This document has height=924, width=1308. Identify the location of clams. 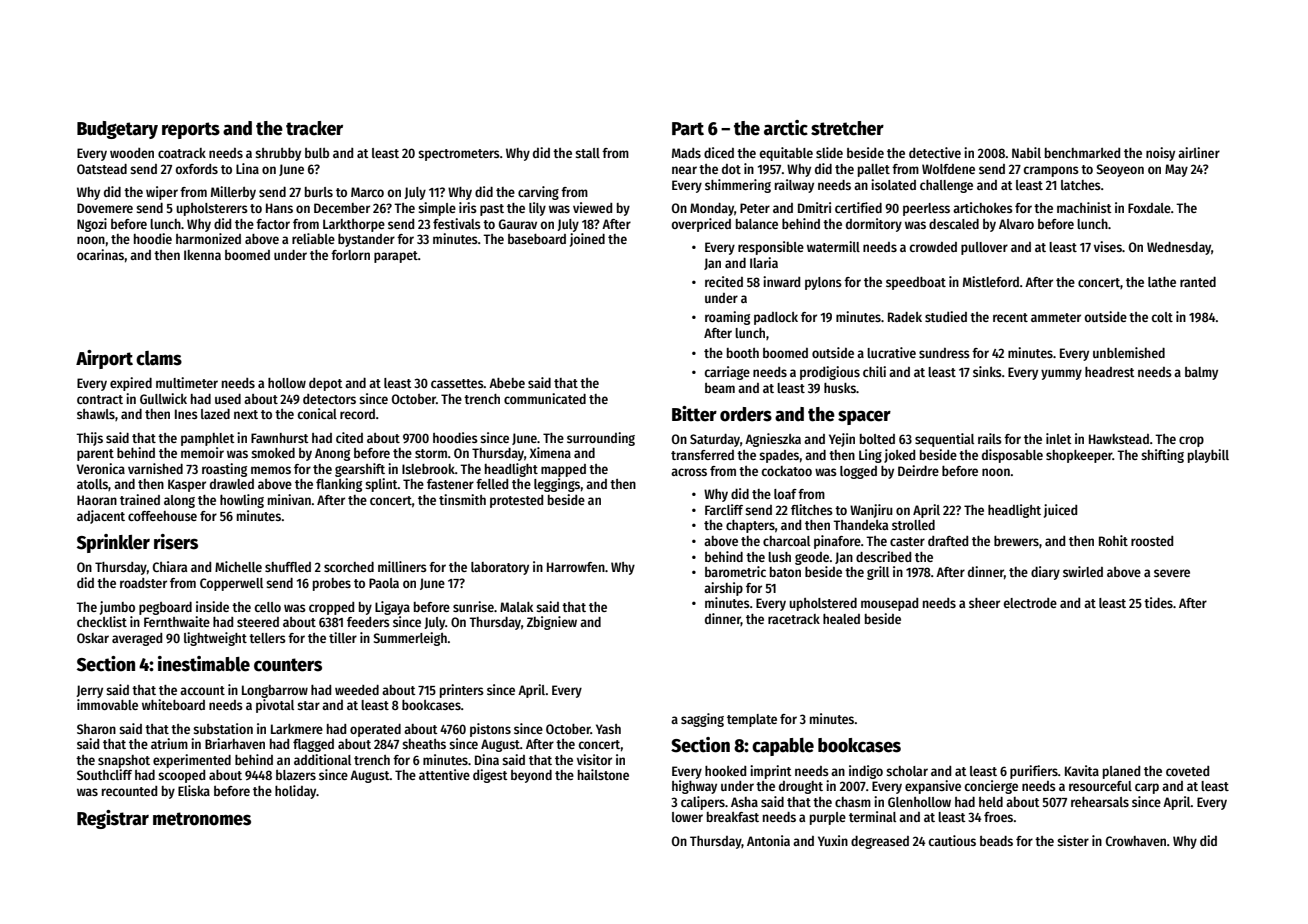
(159, 358).
